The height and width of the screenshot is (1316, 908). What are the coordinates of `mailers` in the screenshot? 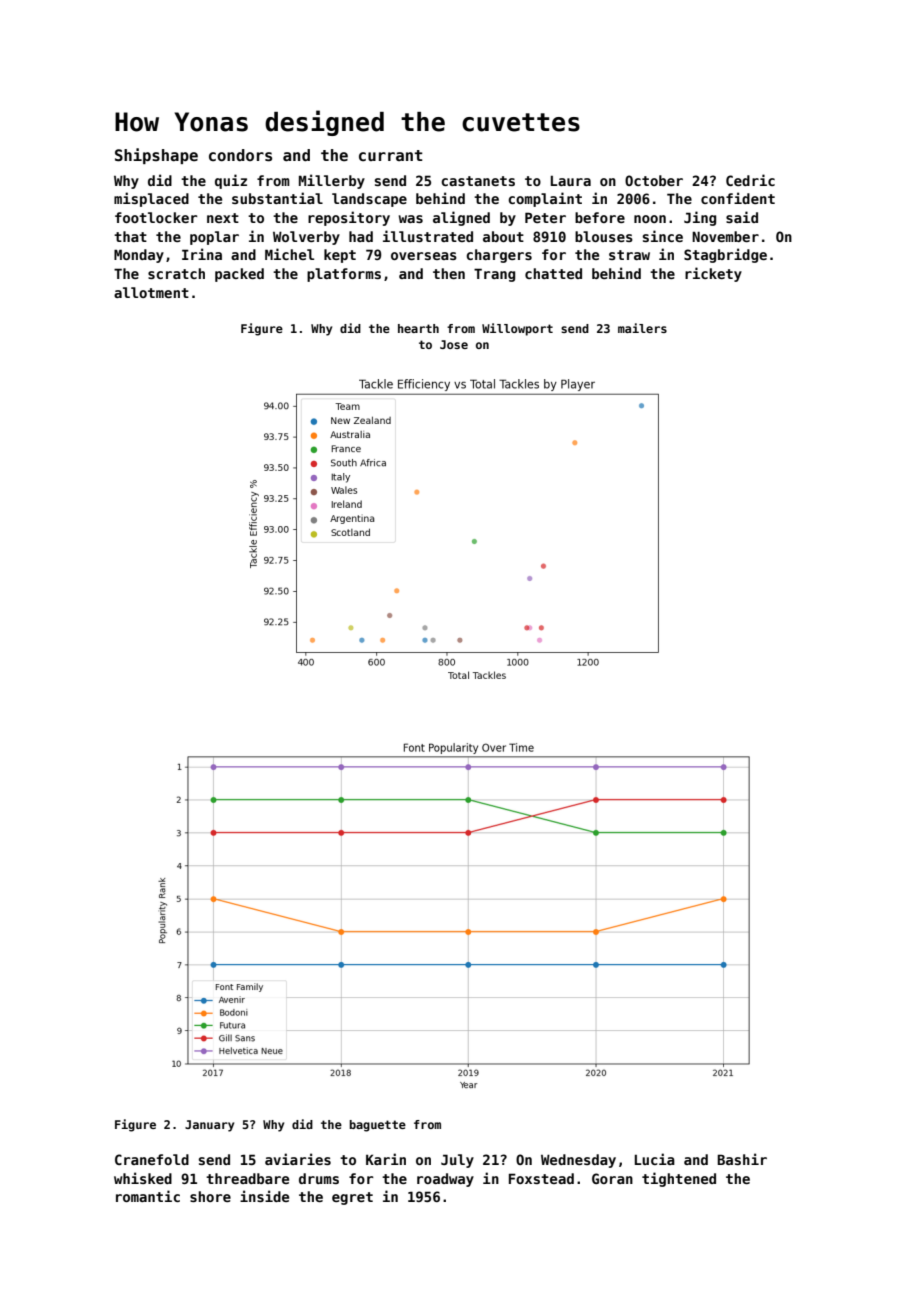 It's located at (642, 328).
